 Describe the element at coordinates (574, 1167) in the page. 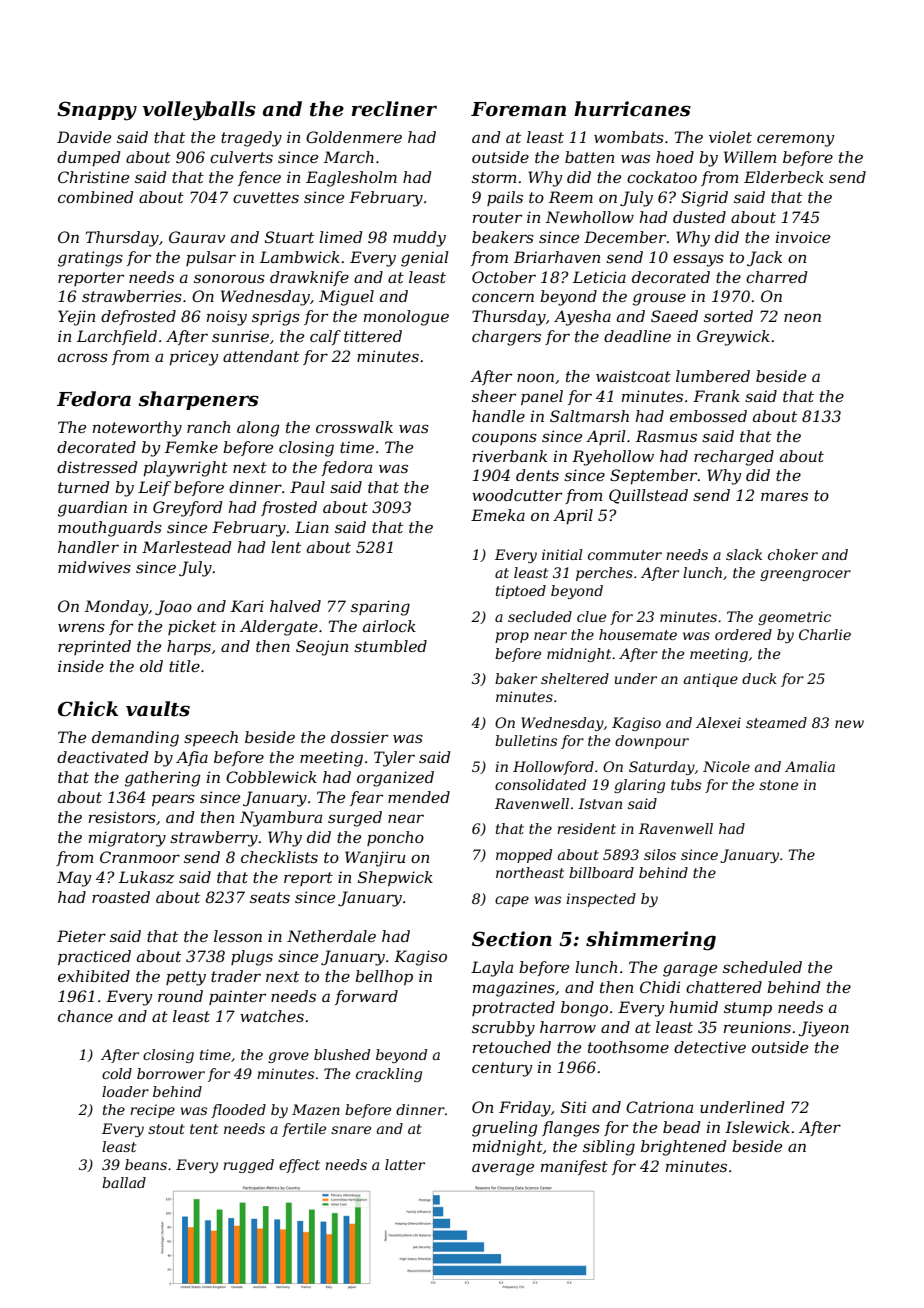

I see `manifest` at that location.
